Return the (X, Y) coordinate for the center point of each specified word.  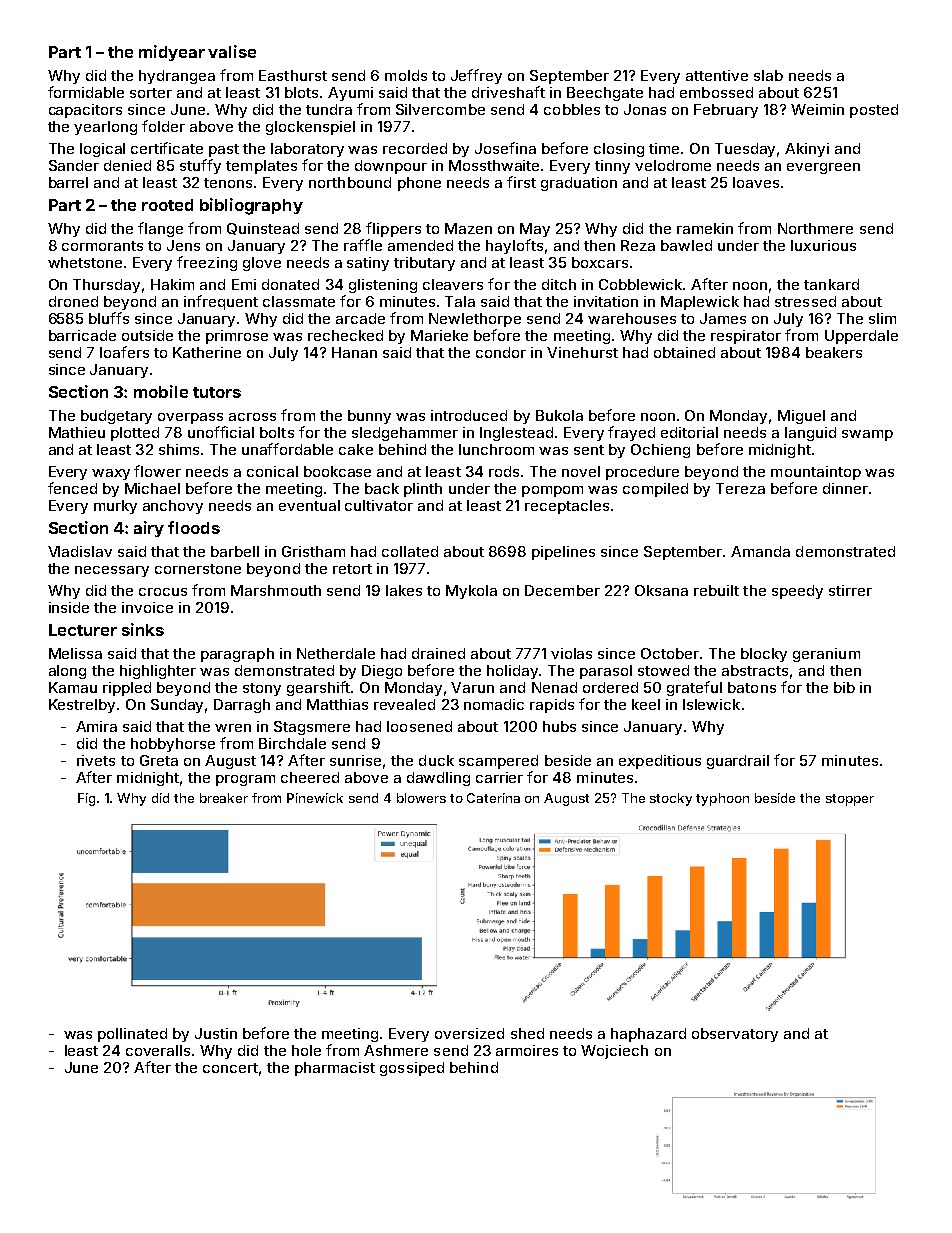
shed (527, 1033)
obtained (684, 352)
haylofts (514, 246)
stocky (671, 799)
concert (230, 1068)
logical (102, 150)
